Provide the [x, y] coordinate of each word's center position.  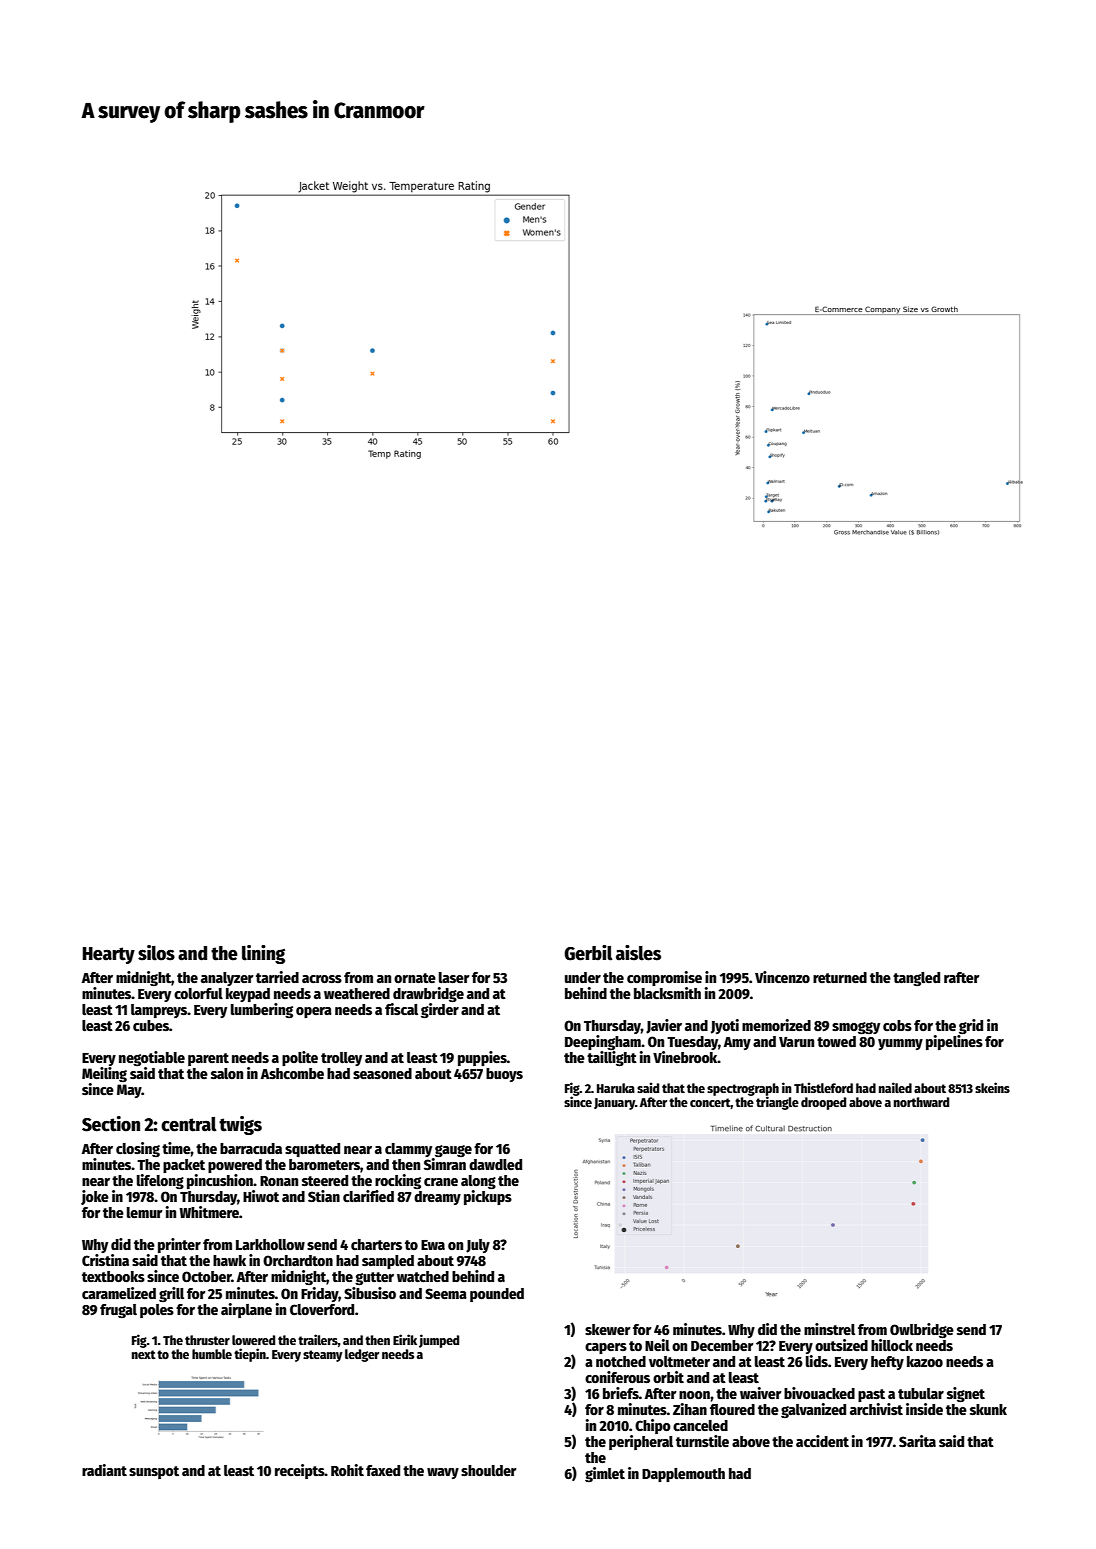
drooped [823, 1103]
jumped [439, 1341]
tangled [916, 979]
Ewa [433, 1245]
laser [454, 977]
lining [263, 954]
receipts [300, 1471]
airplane [246, 1310]
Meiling [104, 1074]
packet [184, 1166]
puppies [482, 1058]
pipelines [954, 1042]
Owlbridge [922, 1330]
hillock [892, 1345]
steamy [322, 1356]
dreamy [437, 1198]
